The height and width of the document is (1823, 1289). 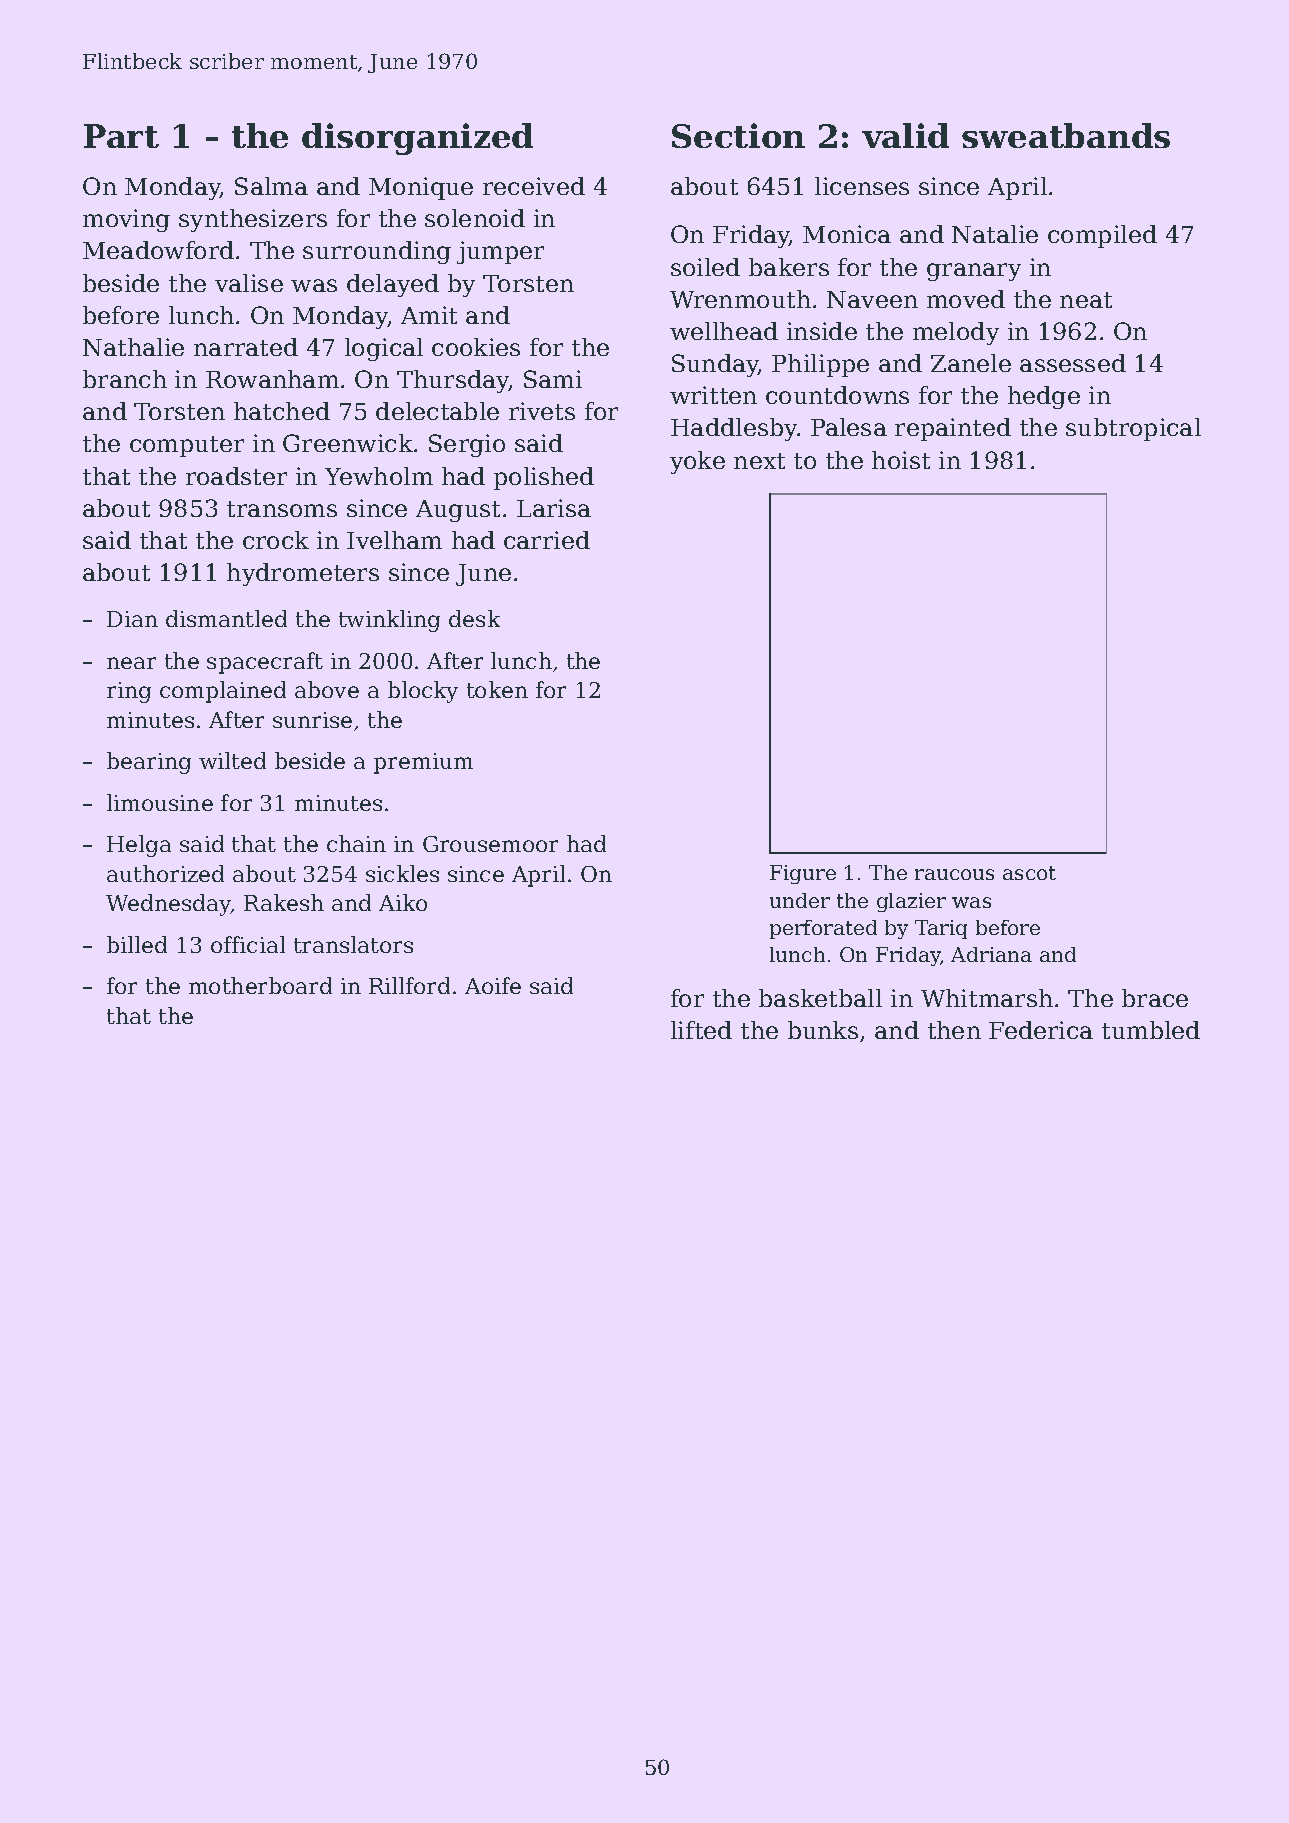 What do you see at coordinates (847, 234) in the document?
I see `Monica` at bounding box center [847, 234].
